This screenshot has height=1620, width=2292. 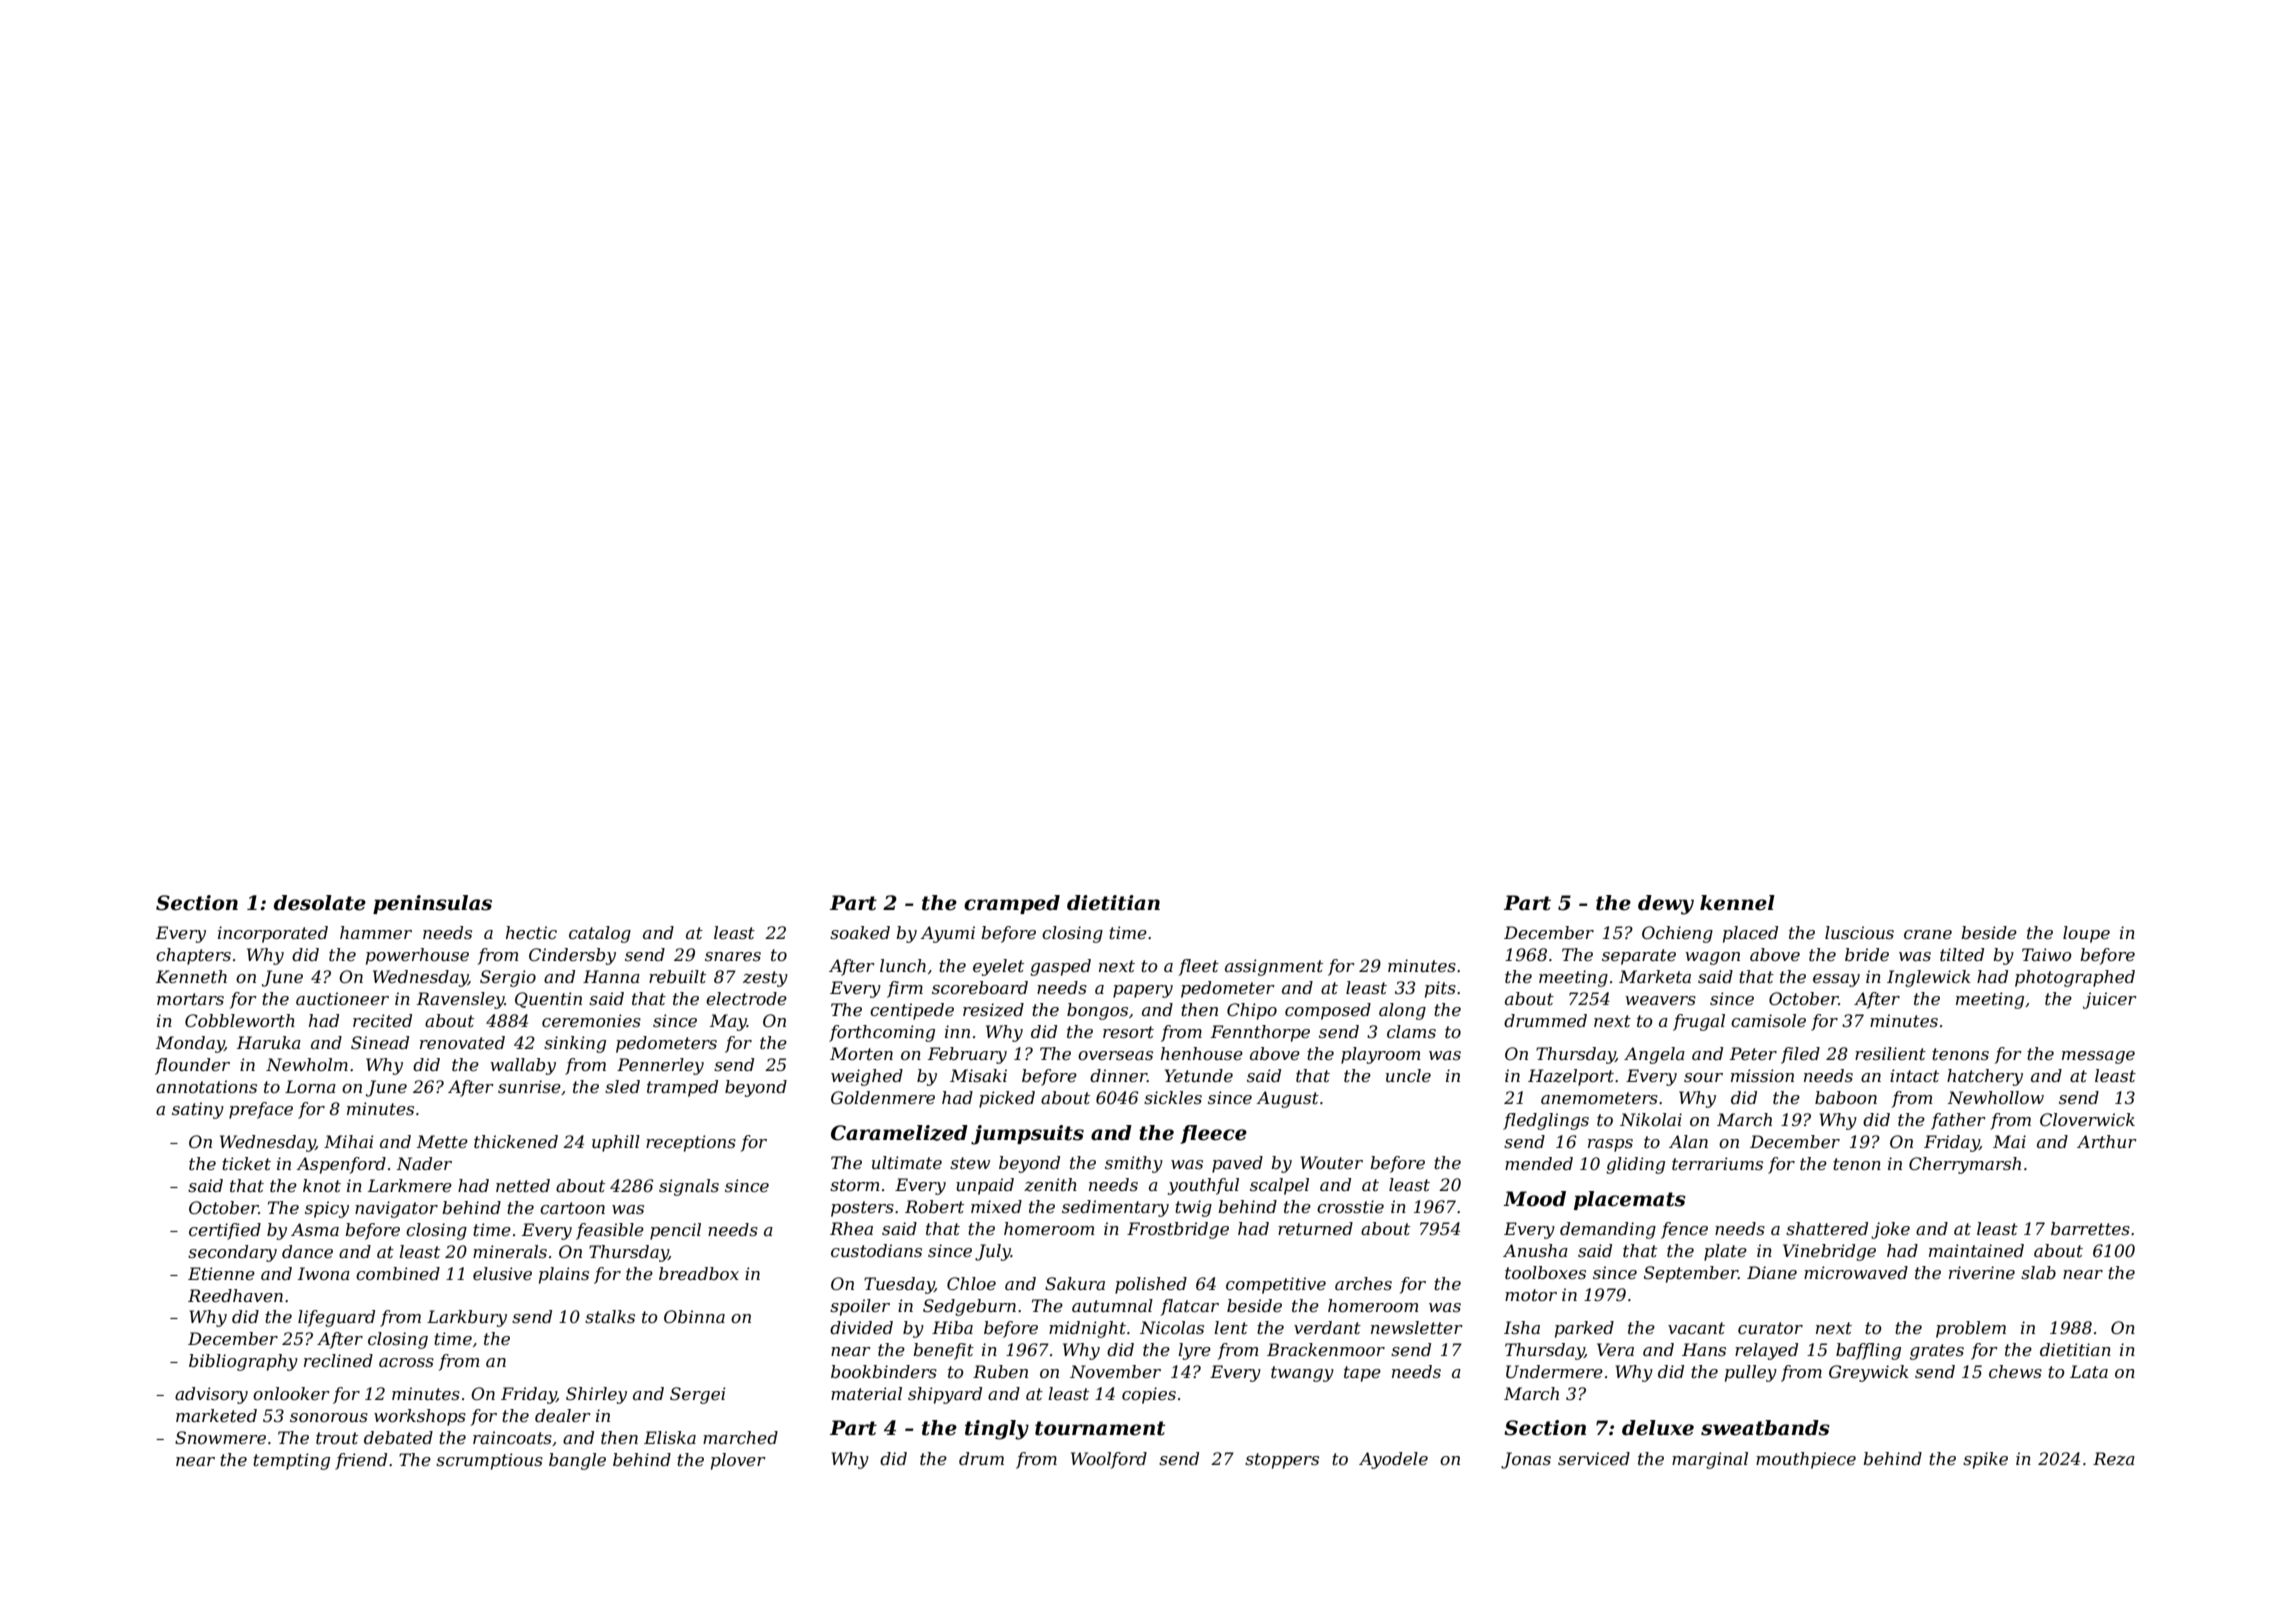 What do you see at coordinates (1660, 1000) in the screenshot?
I see `weavers` at bounding box center [1660, 1000].
